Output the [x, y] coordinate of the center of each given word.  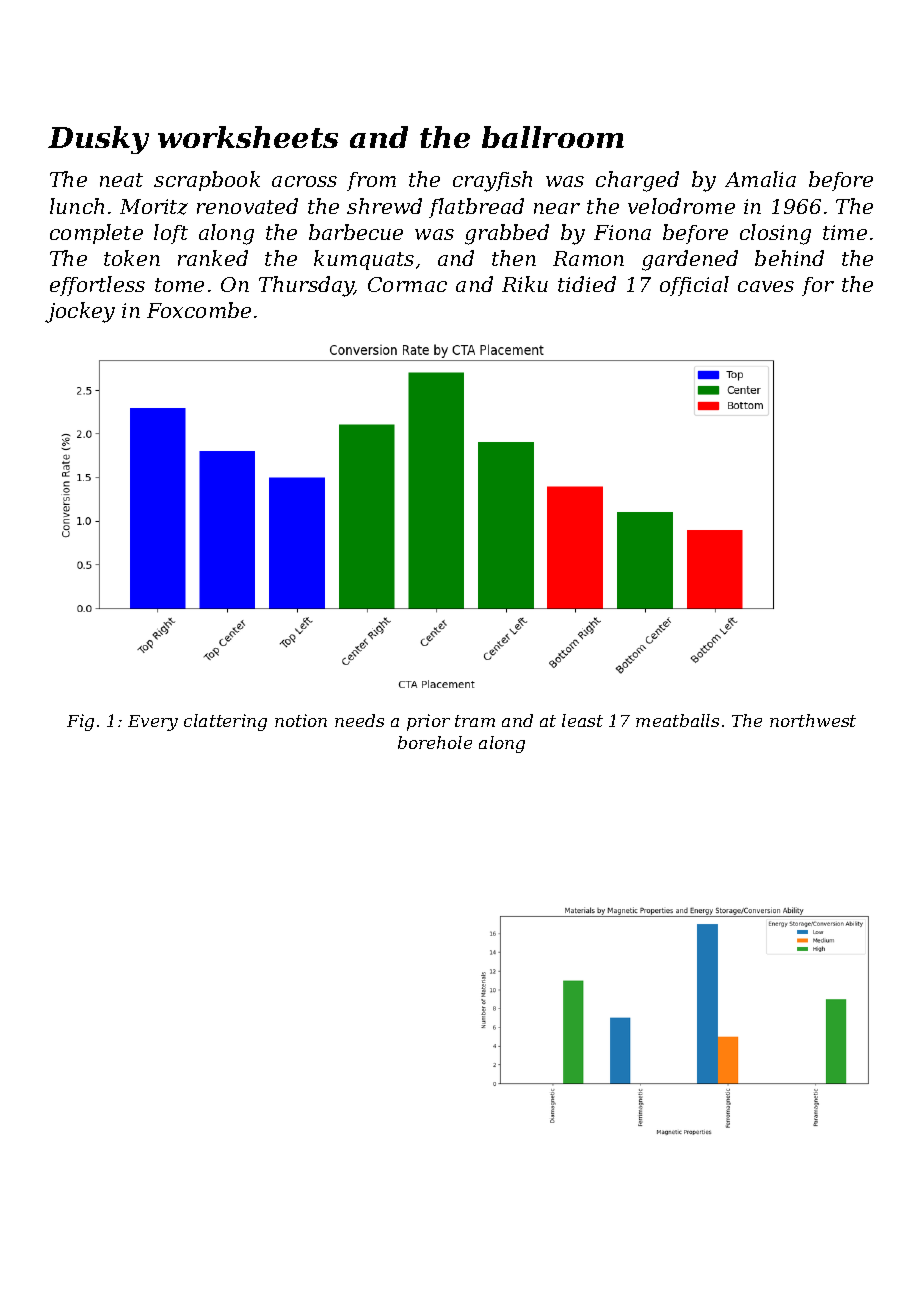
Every [153, 723]
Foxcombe [199, 310]
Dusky [98, 140]
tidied [587, 284]
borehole [435, 742]
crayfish [492, 181]
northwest [813, 720]
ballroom [553, 137]
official [694, 286]
